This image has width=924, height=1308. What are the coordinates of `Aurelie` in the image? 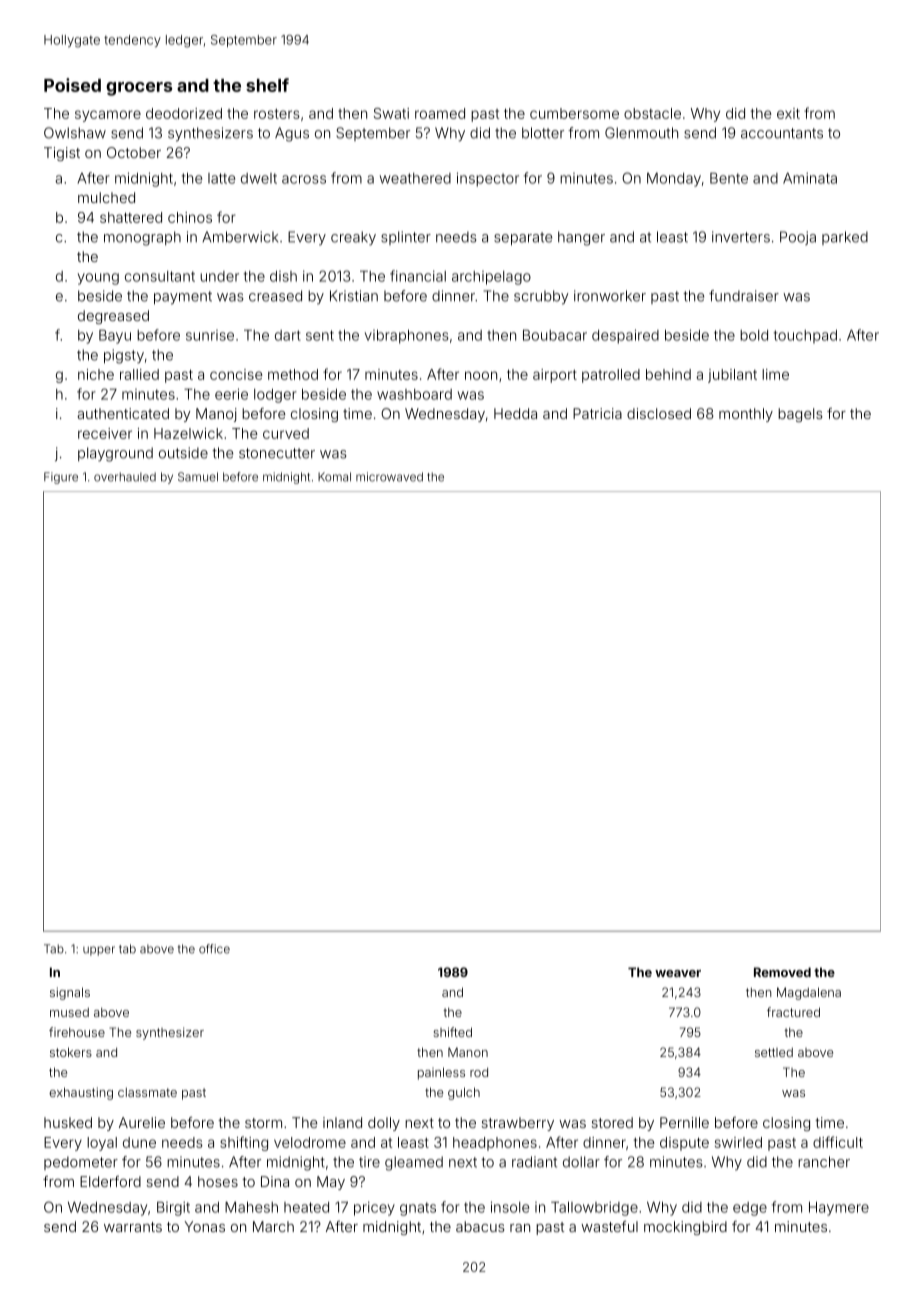 It's located at (142, 1122).
